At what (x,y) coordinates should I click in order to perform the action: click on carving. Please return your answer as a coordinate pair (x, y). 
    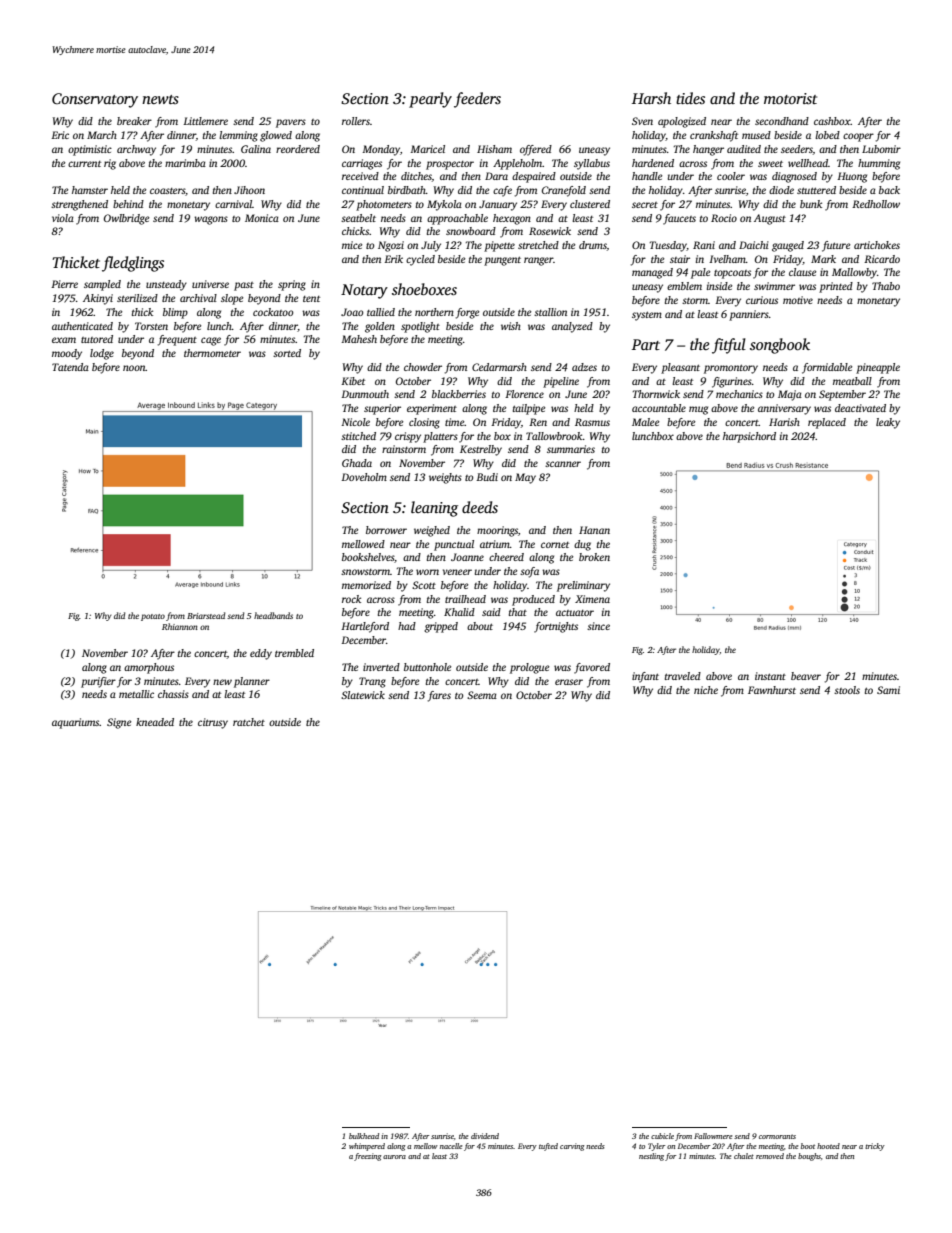
    Looking at the image, I should click on (572, 1147).
